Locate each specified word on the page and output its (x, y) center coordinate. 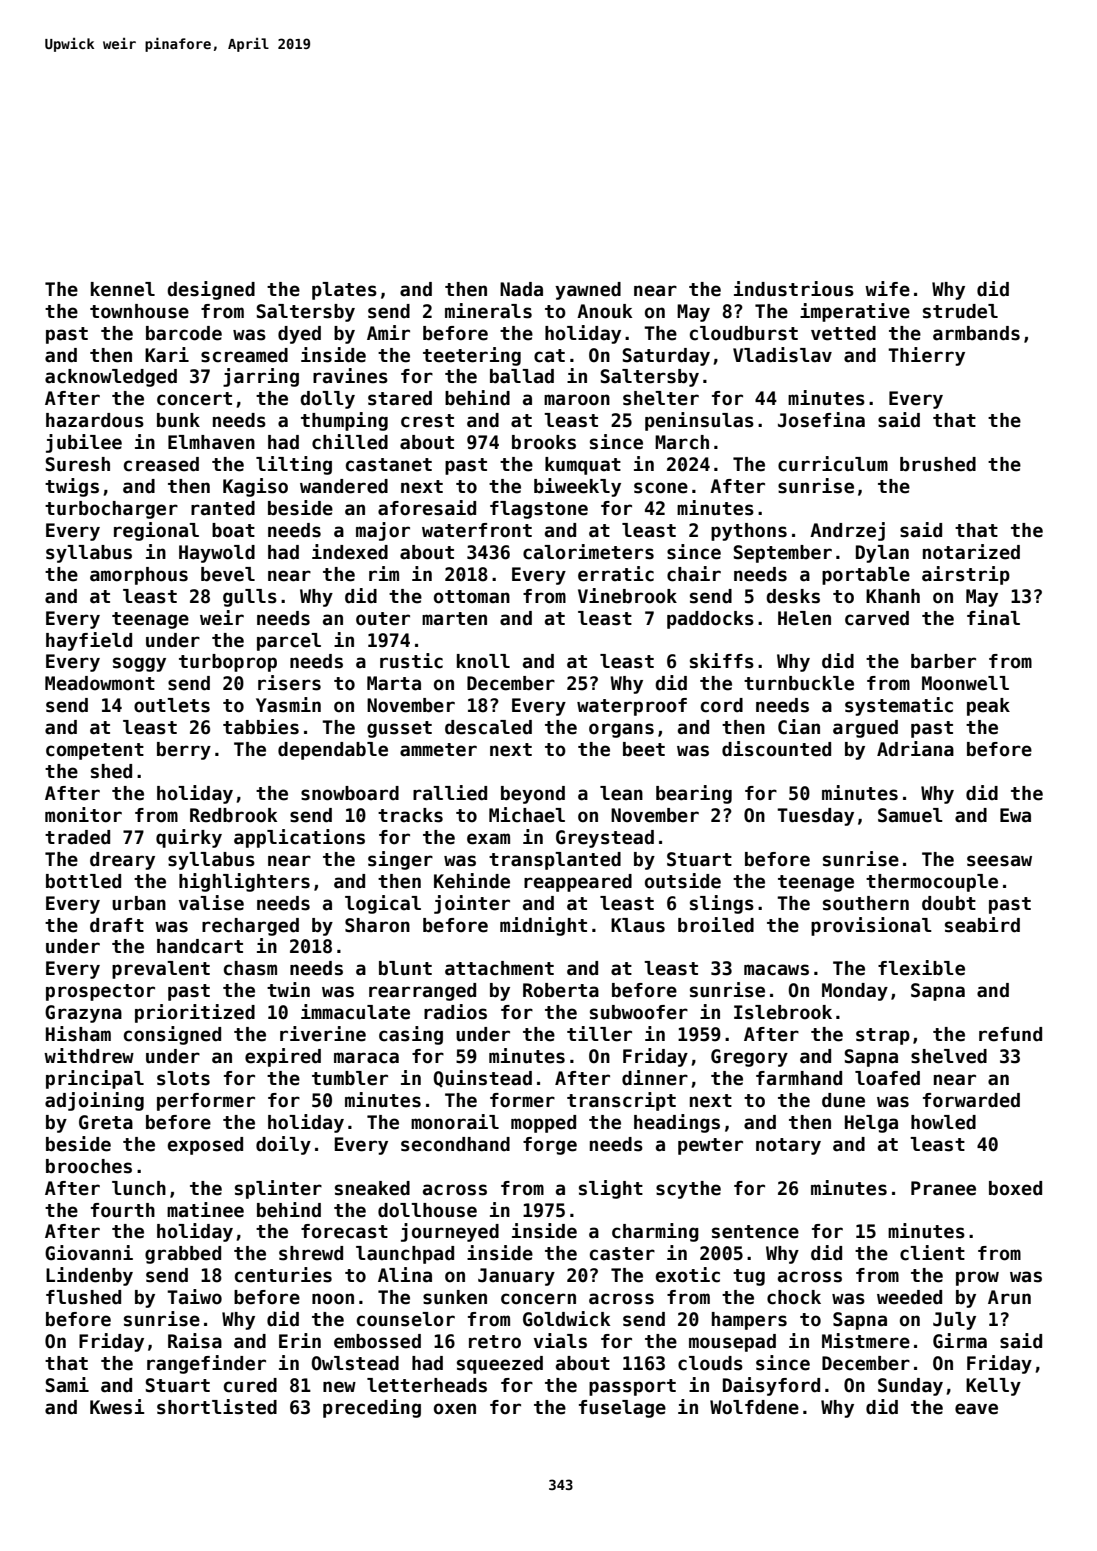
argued (865, 729)
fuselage (622, 1409)
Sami (67, 1385)
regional (156, 531)
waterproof (632, 707)
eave (976, 1409)
